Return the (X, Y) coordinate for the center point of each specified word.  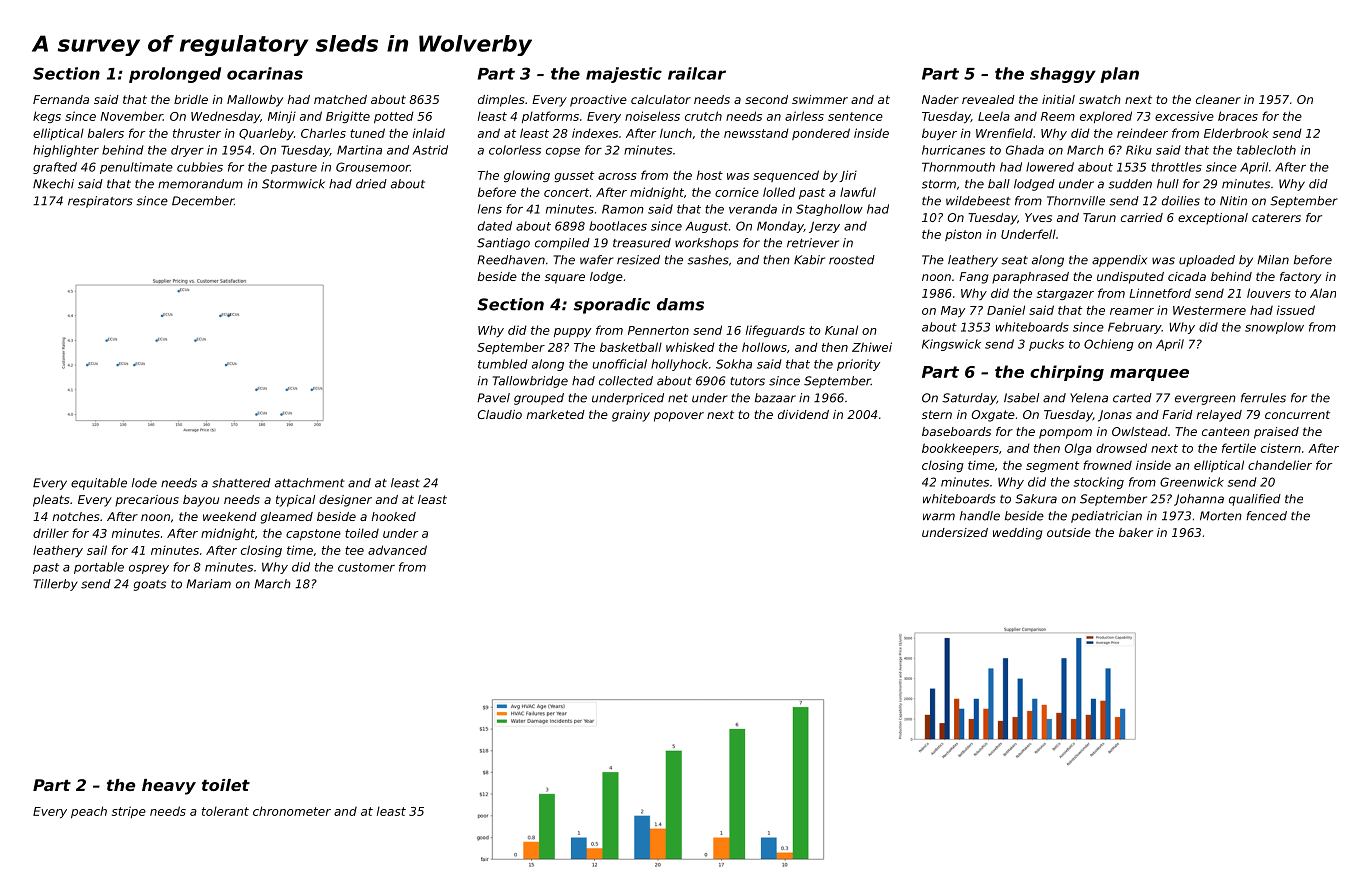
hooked (394, 516)
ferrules (1263, 398)
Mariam (208, 584)
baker (1136, 532)
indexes (595, 133)
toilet (226, 785)
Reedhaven (511, 260)
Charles (323, 133)
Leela (994, 116)
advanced (397, 550)
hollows (764, 347)
